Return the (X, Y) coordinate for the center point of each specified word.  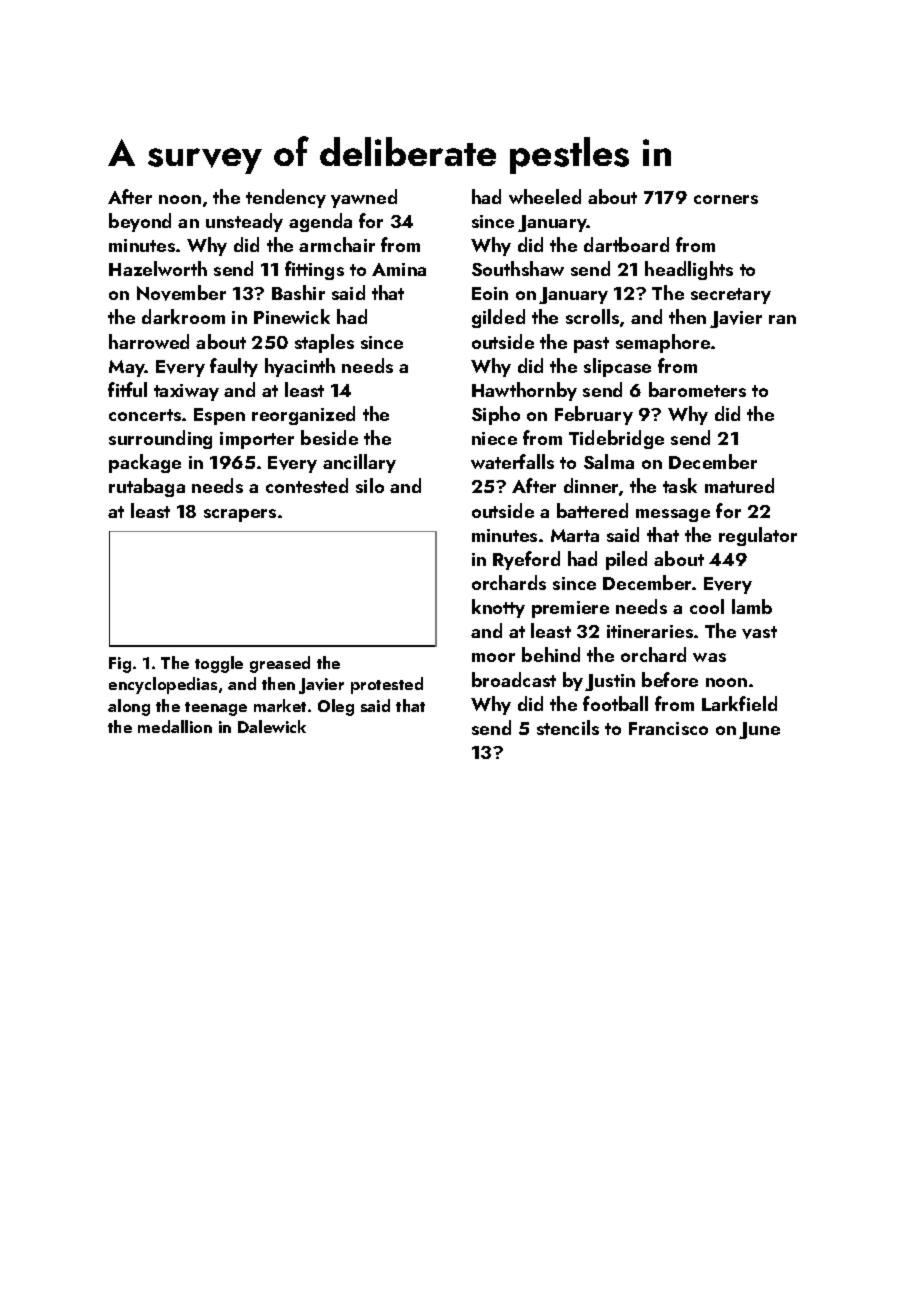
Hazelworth (158, 268)
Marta (575, 535)
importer (257, 440)
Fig (120, 665)
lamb (752, 606)
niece (494, 438)
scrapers (240, 515)
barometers (697, 389)
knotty (498, 608)
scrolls (592, 316)
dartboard (626, 244)
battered (592, 510)
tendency (286, 198)
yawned (364, 198)
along (129, 707)
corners (726, 199)
